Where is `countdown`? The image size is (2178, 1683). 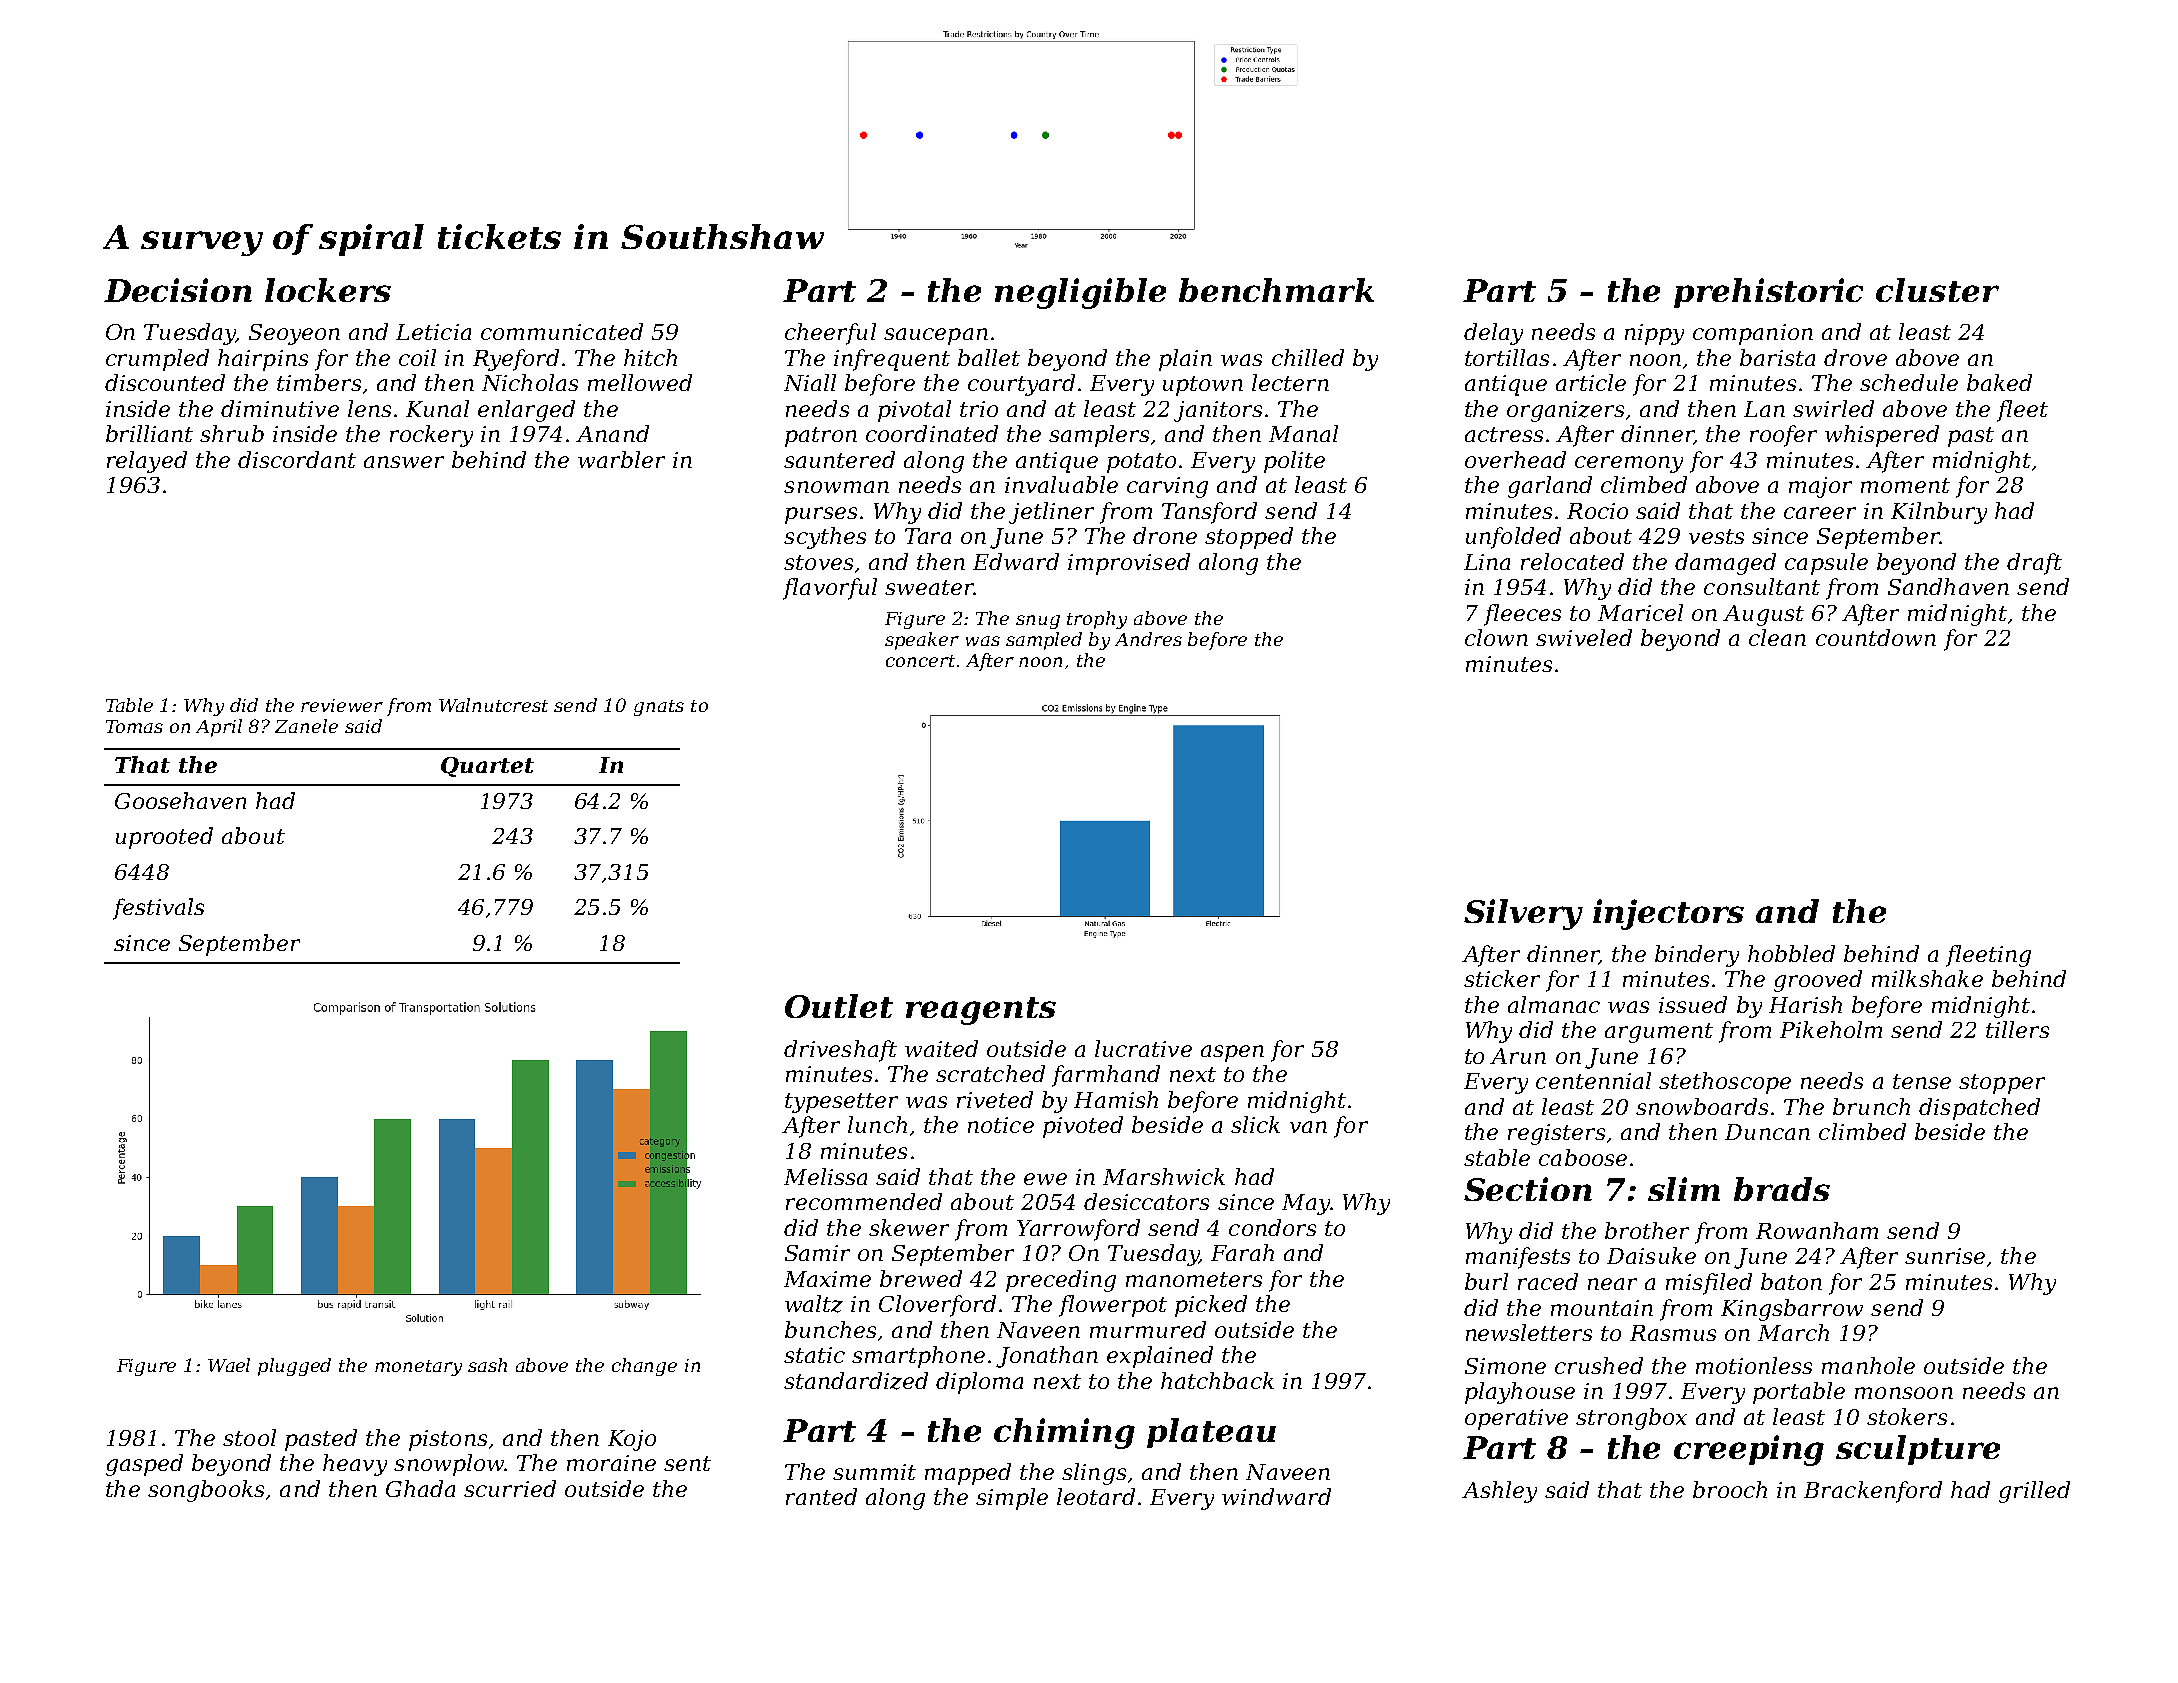
countdown is located at coordinates (1876, 637).
